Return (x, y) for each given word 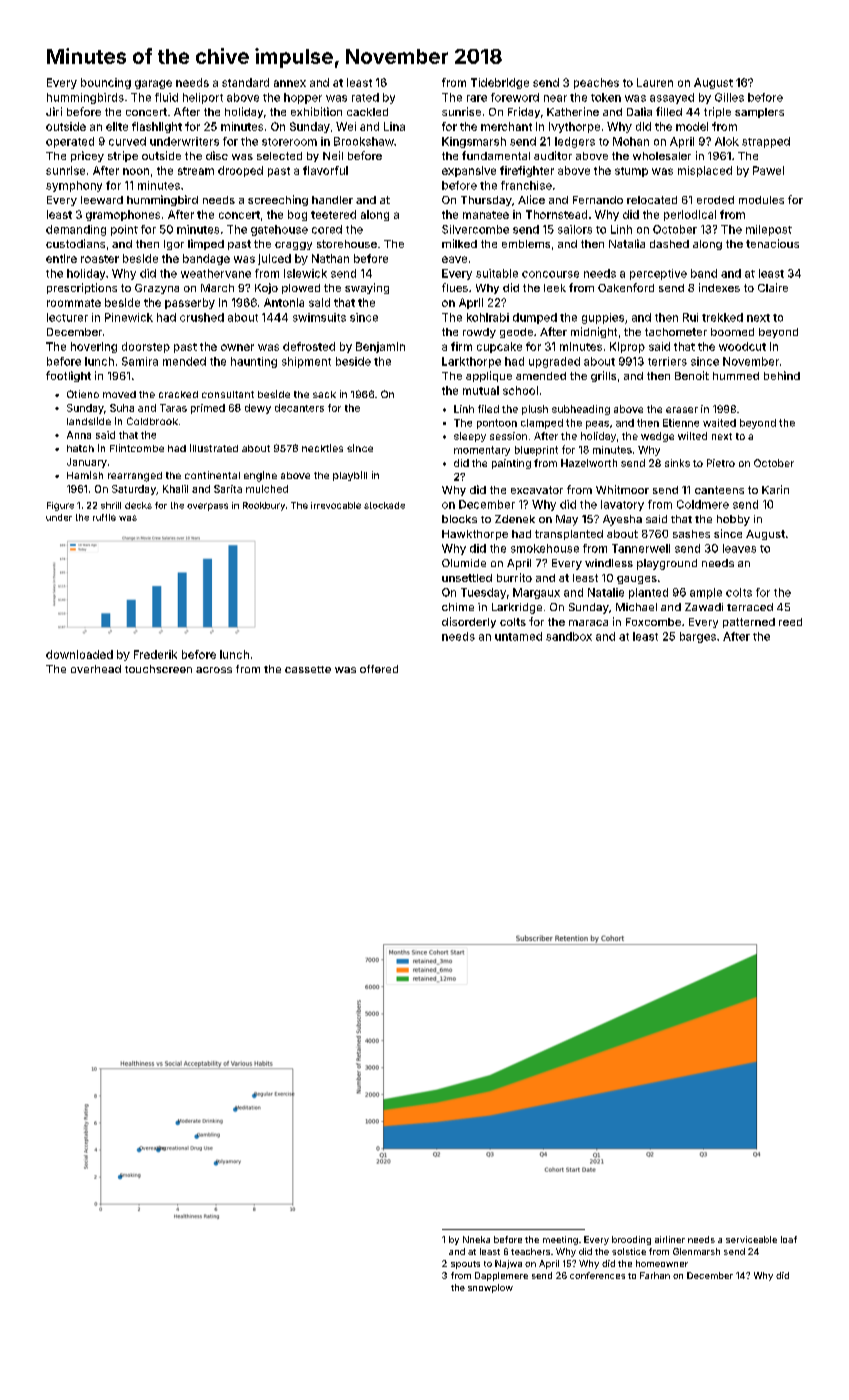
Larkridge (517, 608)
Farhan (655, 1275)
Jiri (54, 111)
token (606, 97)
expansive (469, 171)
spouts (465, 1265)
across (214, 670)
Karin (775, 489)
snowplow (490, 1288)
